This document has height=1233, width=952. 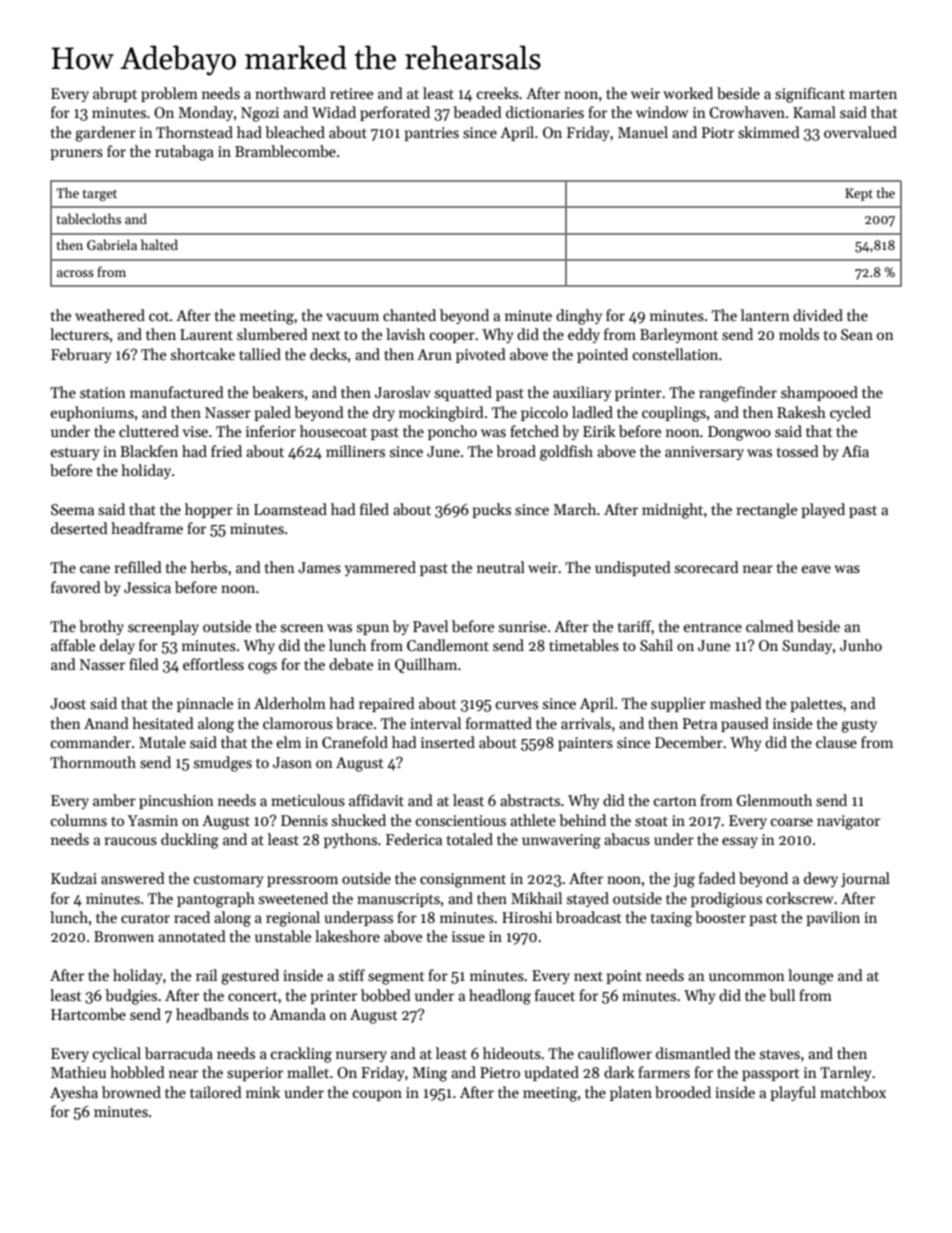 What do you see at coordinates (253, 996) in the document?
I see `concert` at bounding box center [253, 996].
